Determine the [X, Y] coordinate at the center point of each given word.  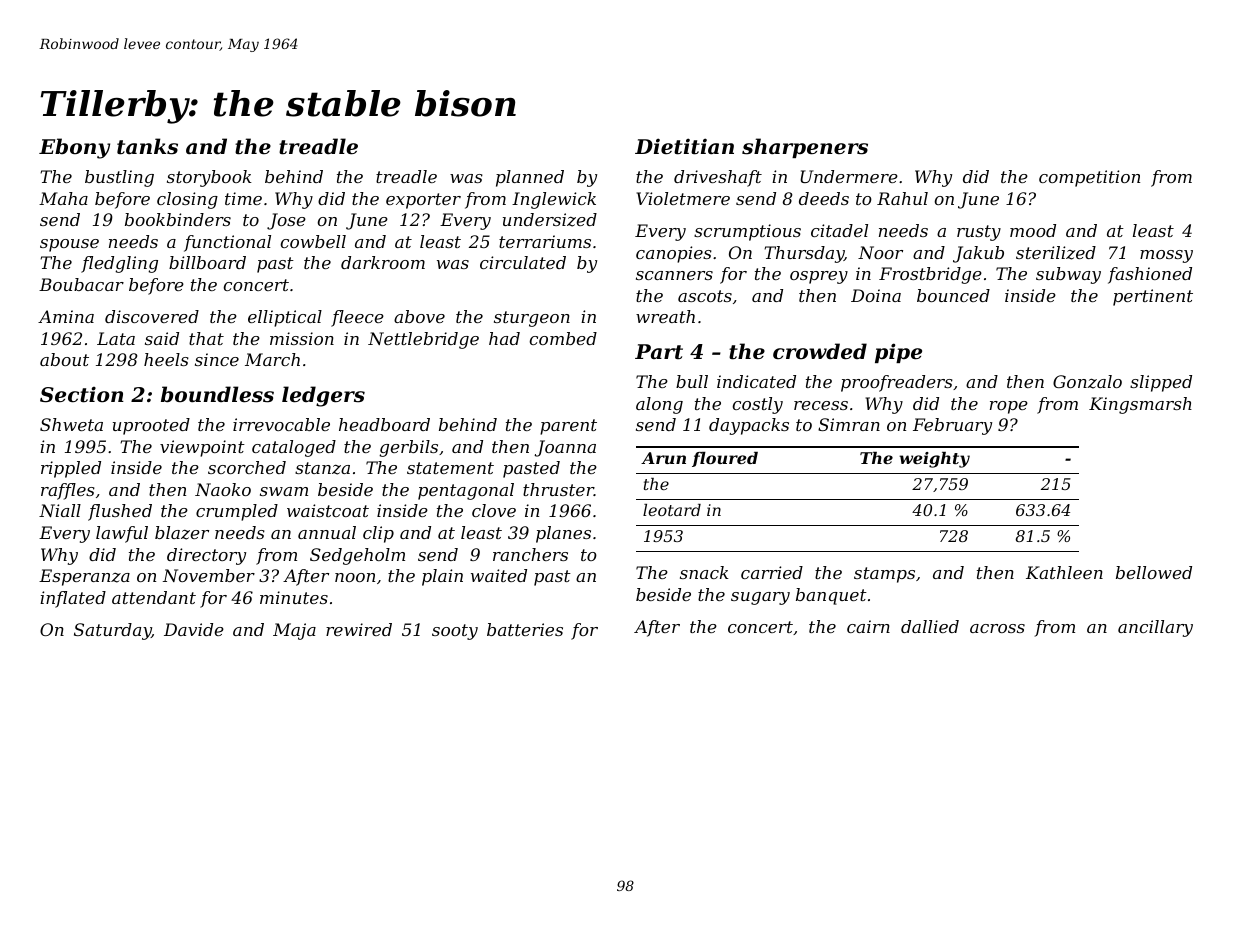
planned [530, 178]
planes [563, 534]
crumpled [237, 512]
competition [1089, 178]
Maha [63, 198]
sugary [760, 598]
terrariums [545, 241]
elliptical [285, 318]
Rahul [902, 198]
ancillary [1155, 628]
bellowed [1154, 572]
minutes [294, 597]
